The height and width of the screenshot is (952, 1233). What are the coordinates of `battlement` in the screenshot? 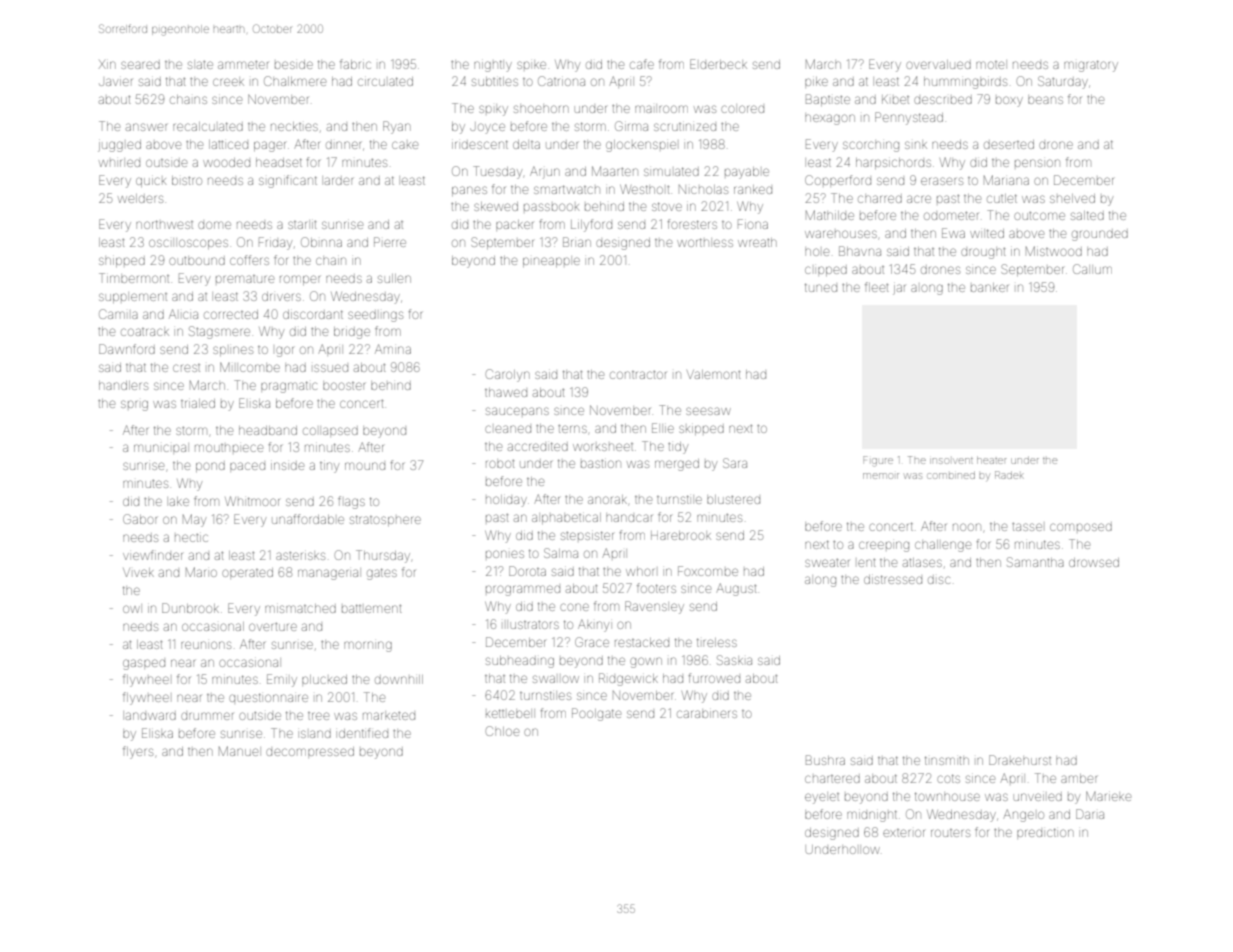 It's located at (371, 608).
